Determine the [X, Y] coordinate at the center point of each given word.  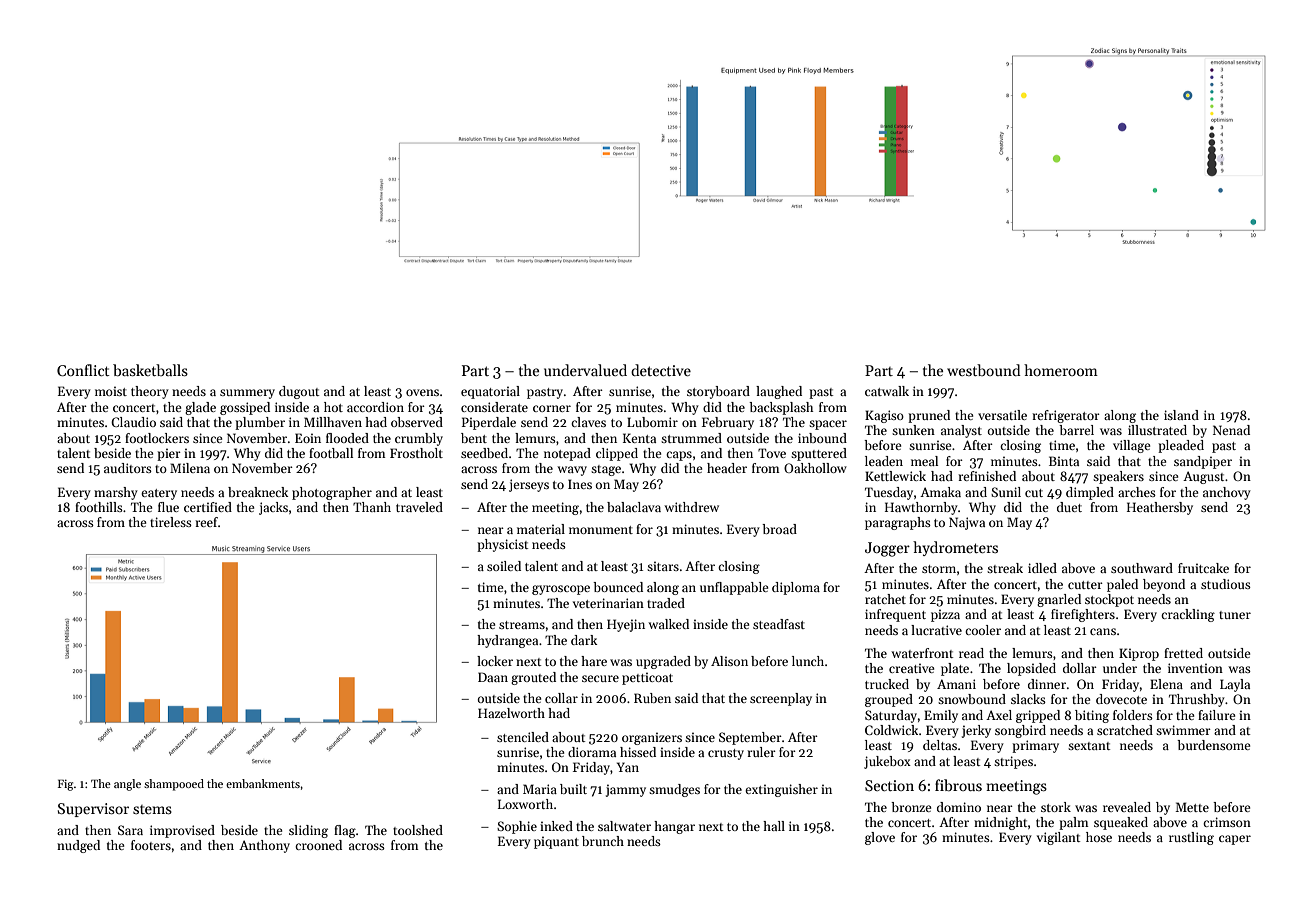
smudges [674, 790]
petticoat [647, 678]
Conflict [83, 370]
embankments [263, 783]
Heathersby [1160, 508]
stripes [1013, 762]
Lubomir [652, 422]
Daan [493, 677]
